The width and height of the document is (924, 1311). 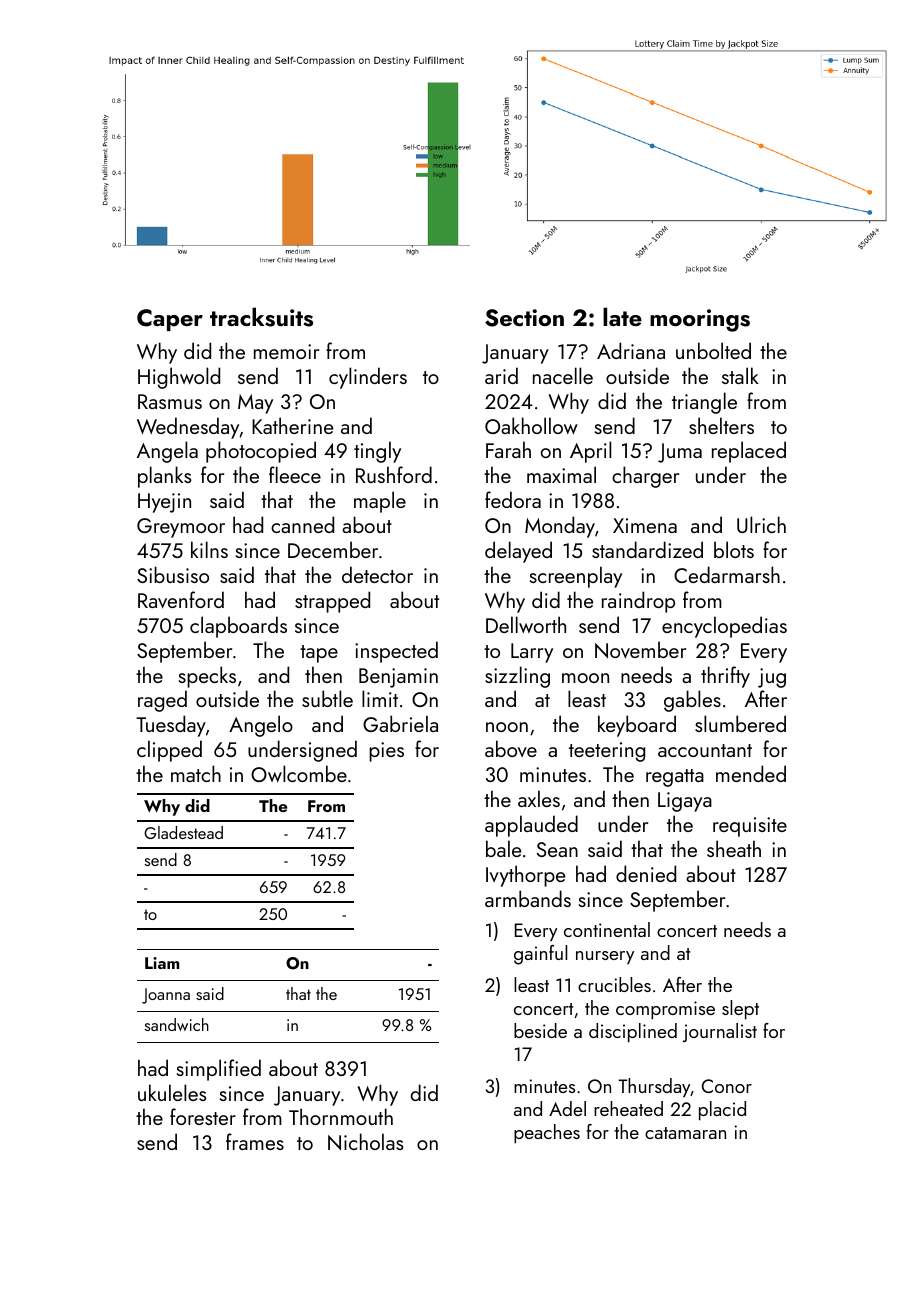 I want to click on Dellworth, so click(x=526, y=624).
